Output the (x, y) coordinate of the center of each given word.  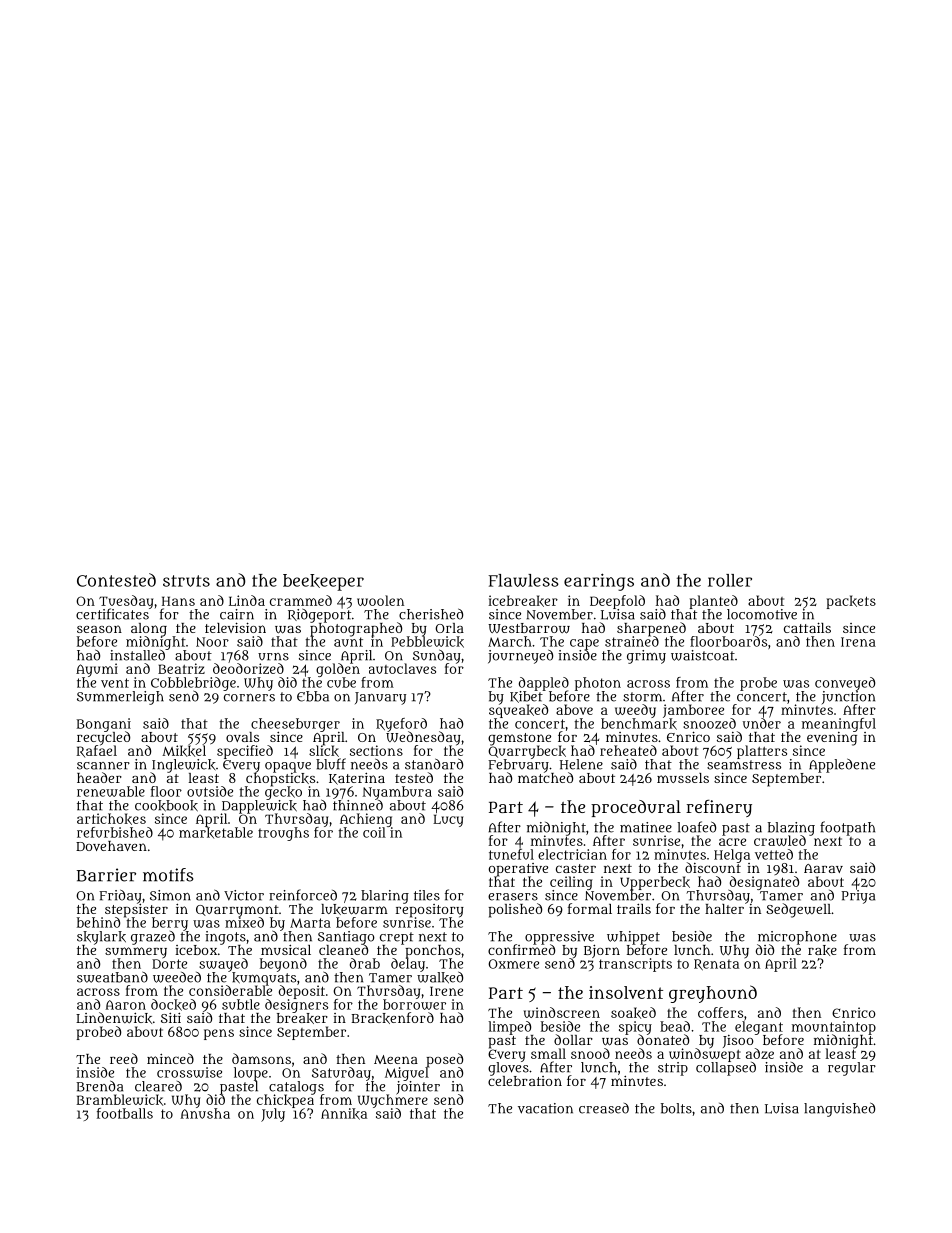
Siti (171, 1018)
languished (839, 1109)
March (510, 641)
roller (730, 580)
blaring (385, 897)
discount (713, 868)
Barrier (106, 875)
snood (590, 1053)
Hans (178, 601)
